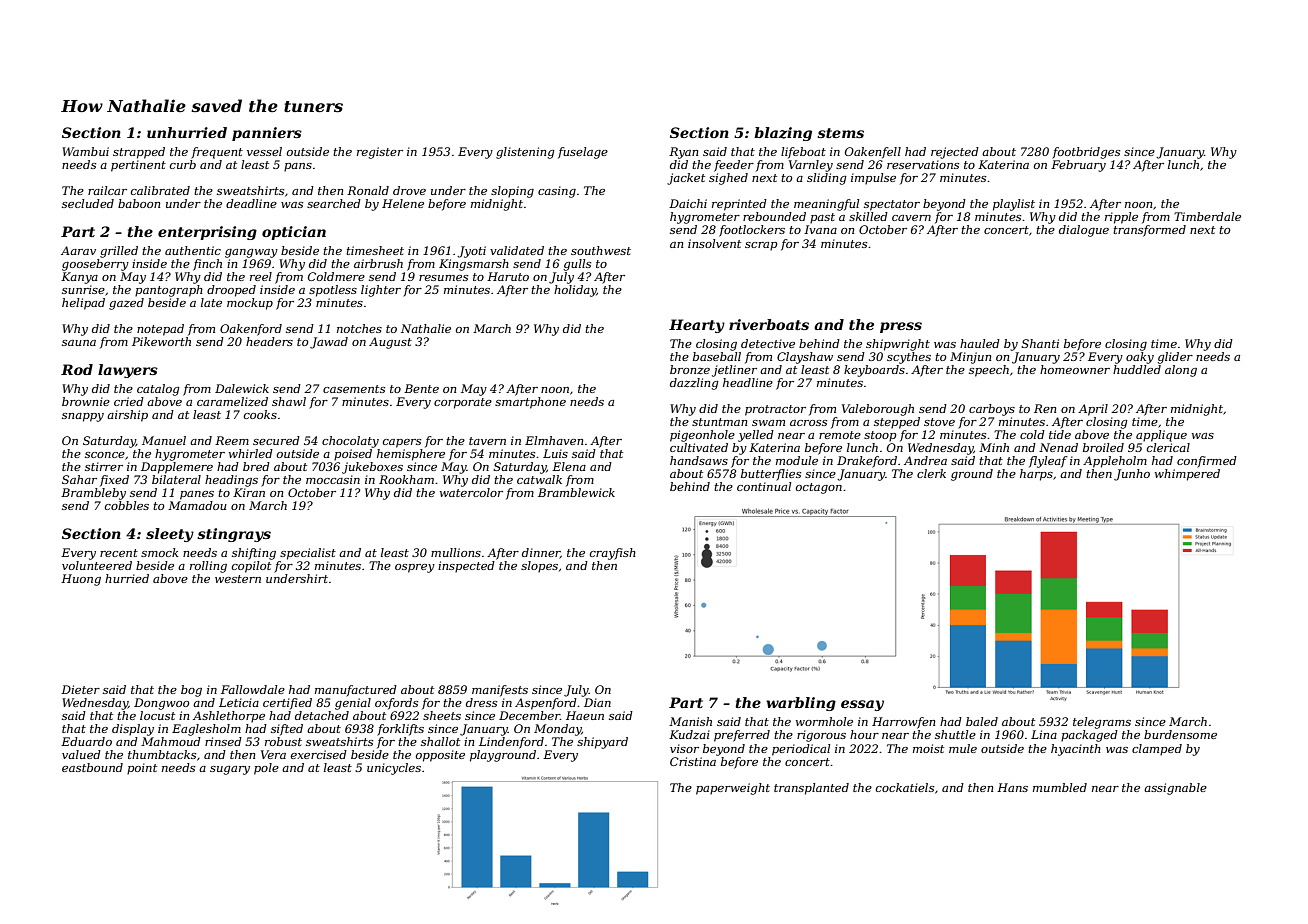 The width and height of the screenshot is (1308, 924). Describe the element at coordinates (267, 134) in the screenshot. I see `panniers` at that location.
